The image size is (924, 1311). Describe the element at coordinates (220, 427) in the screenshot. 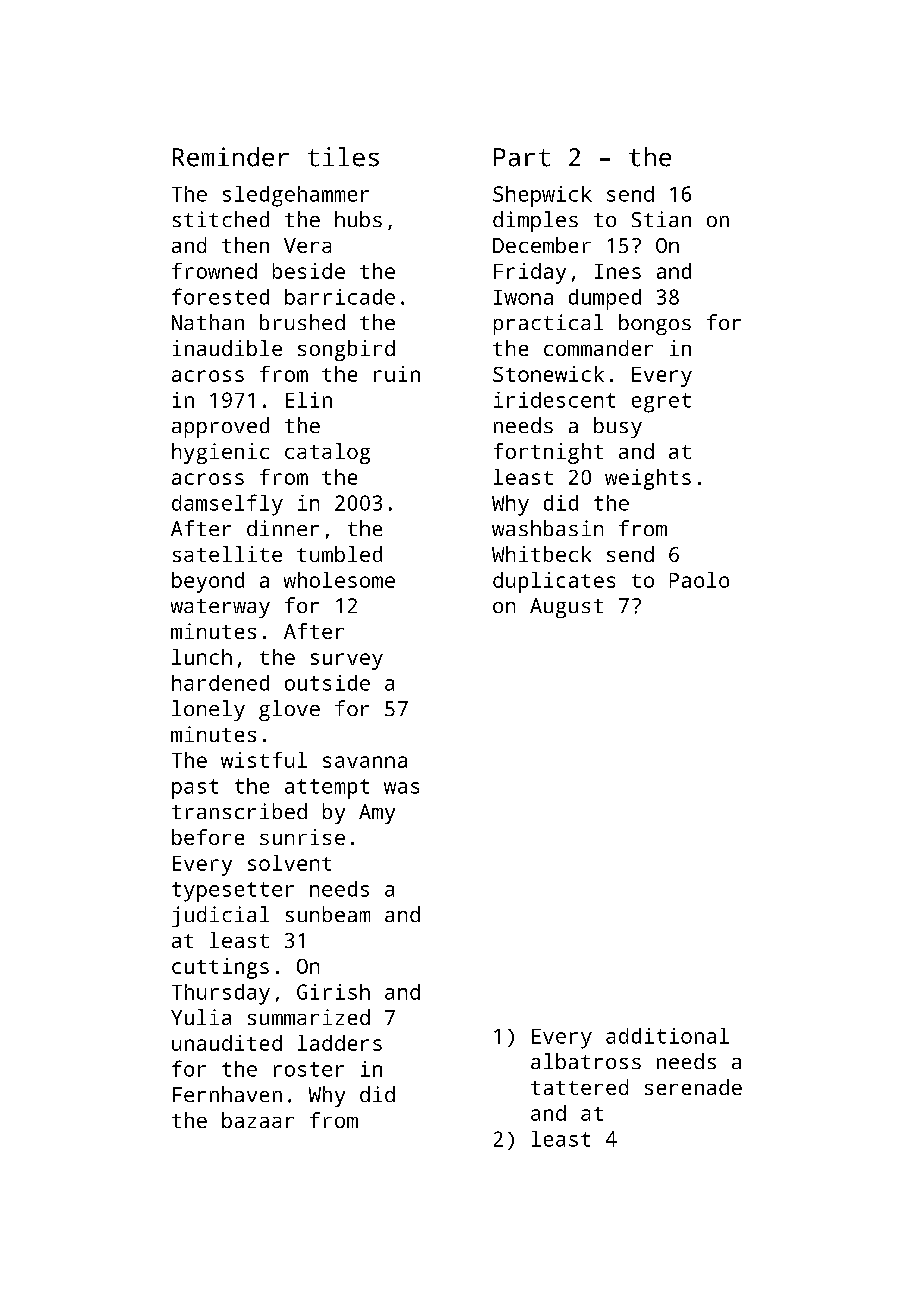

I see `approved` at that location.
